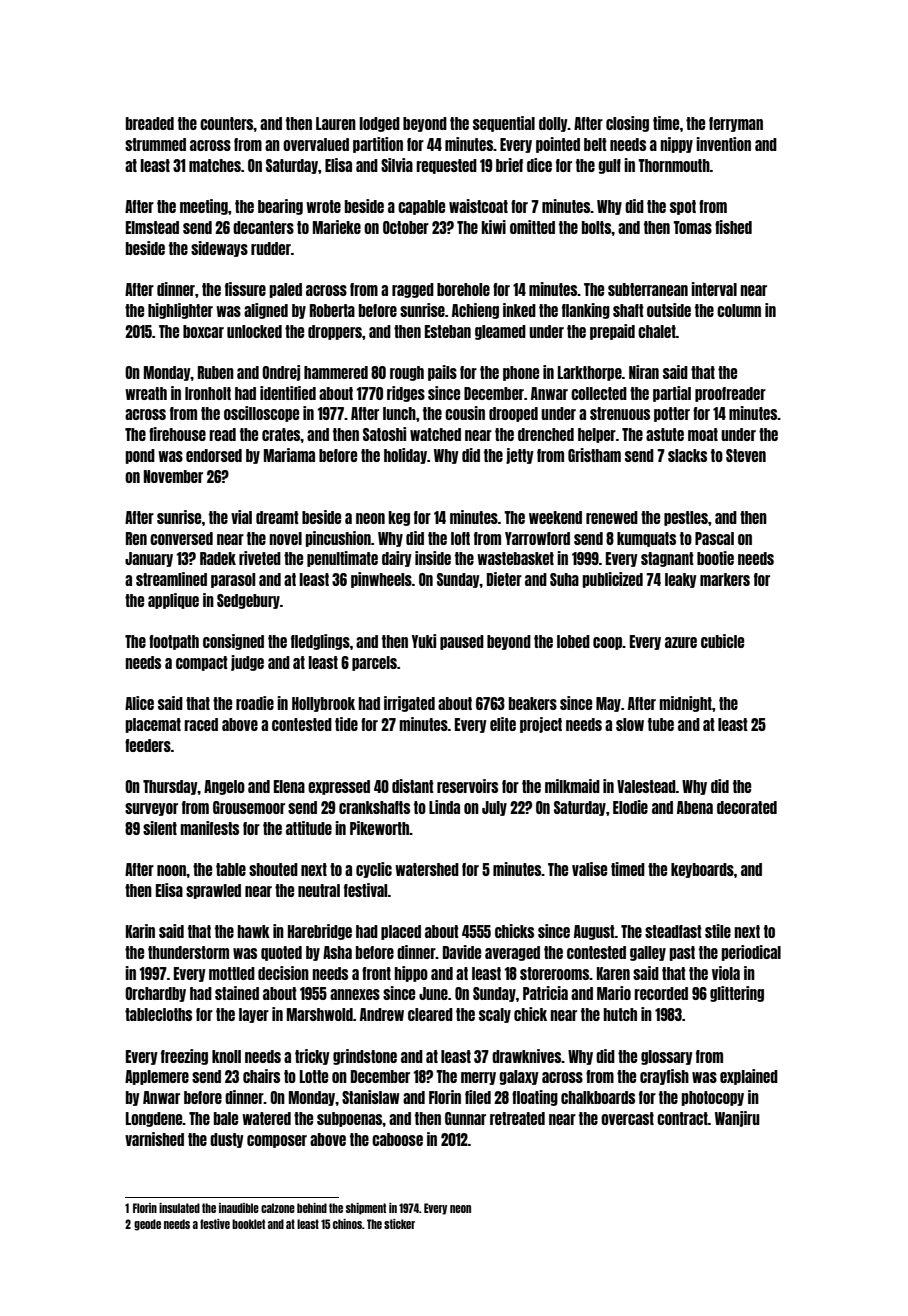  I want to click on project, so click(541, 725).
